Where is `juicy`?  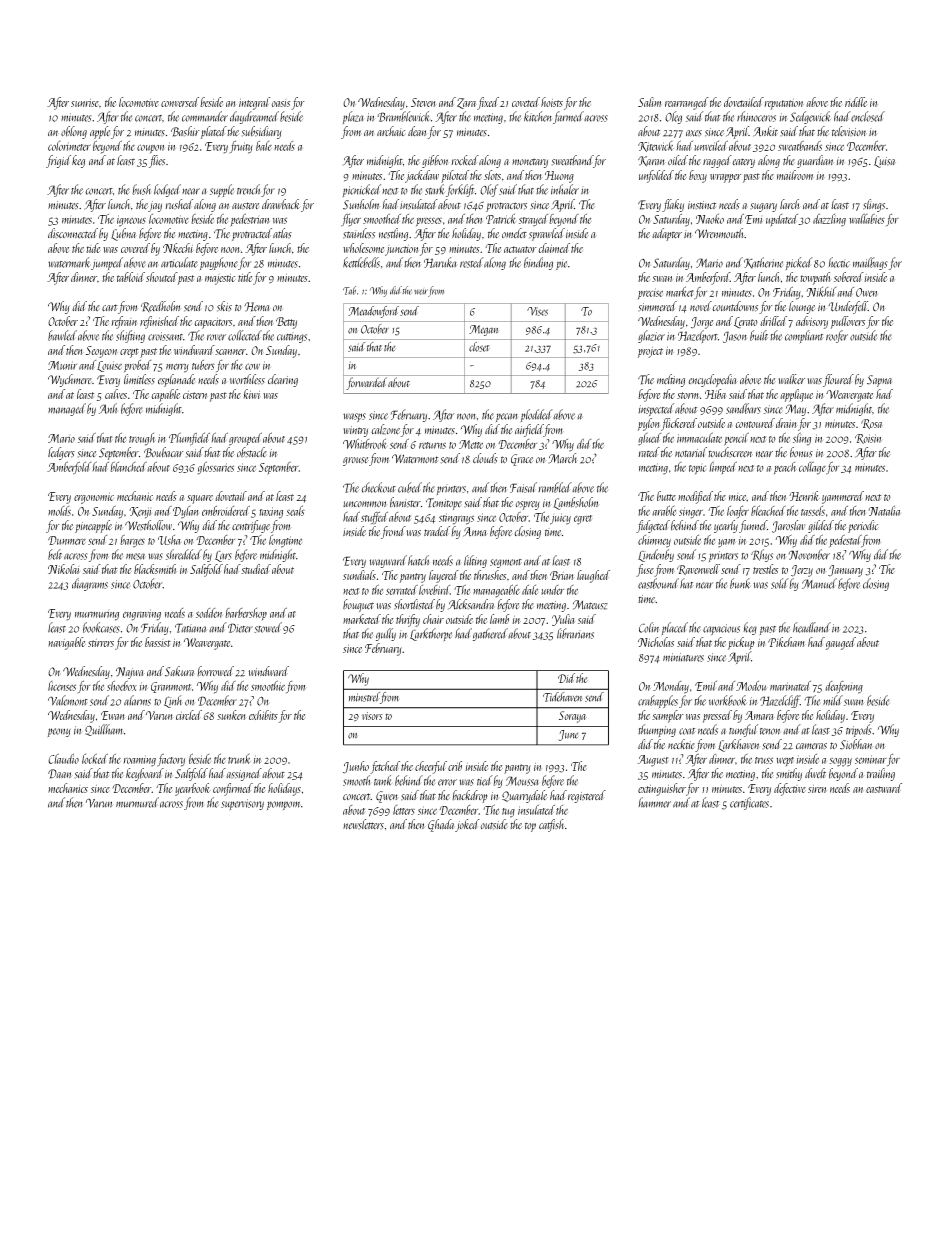
juicy is located at coordinates (560, 519).
